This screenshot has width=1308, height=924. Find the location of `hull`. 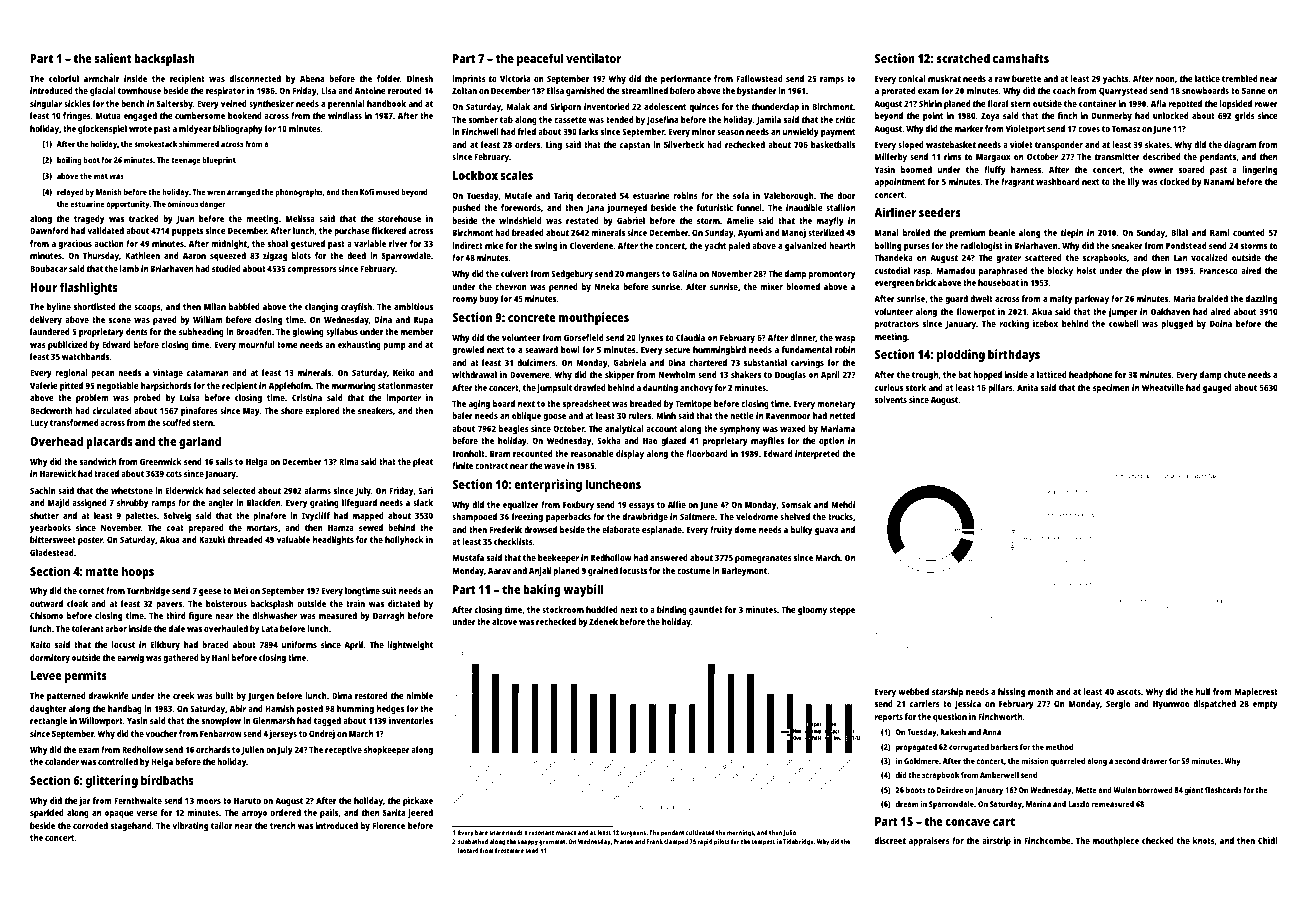

hull is located at coordinates (1203, 691).
